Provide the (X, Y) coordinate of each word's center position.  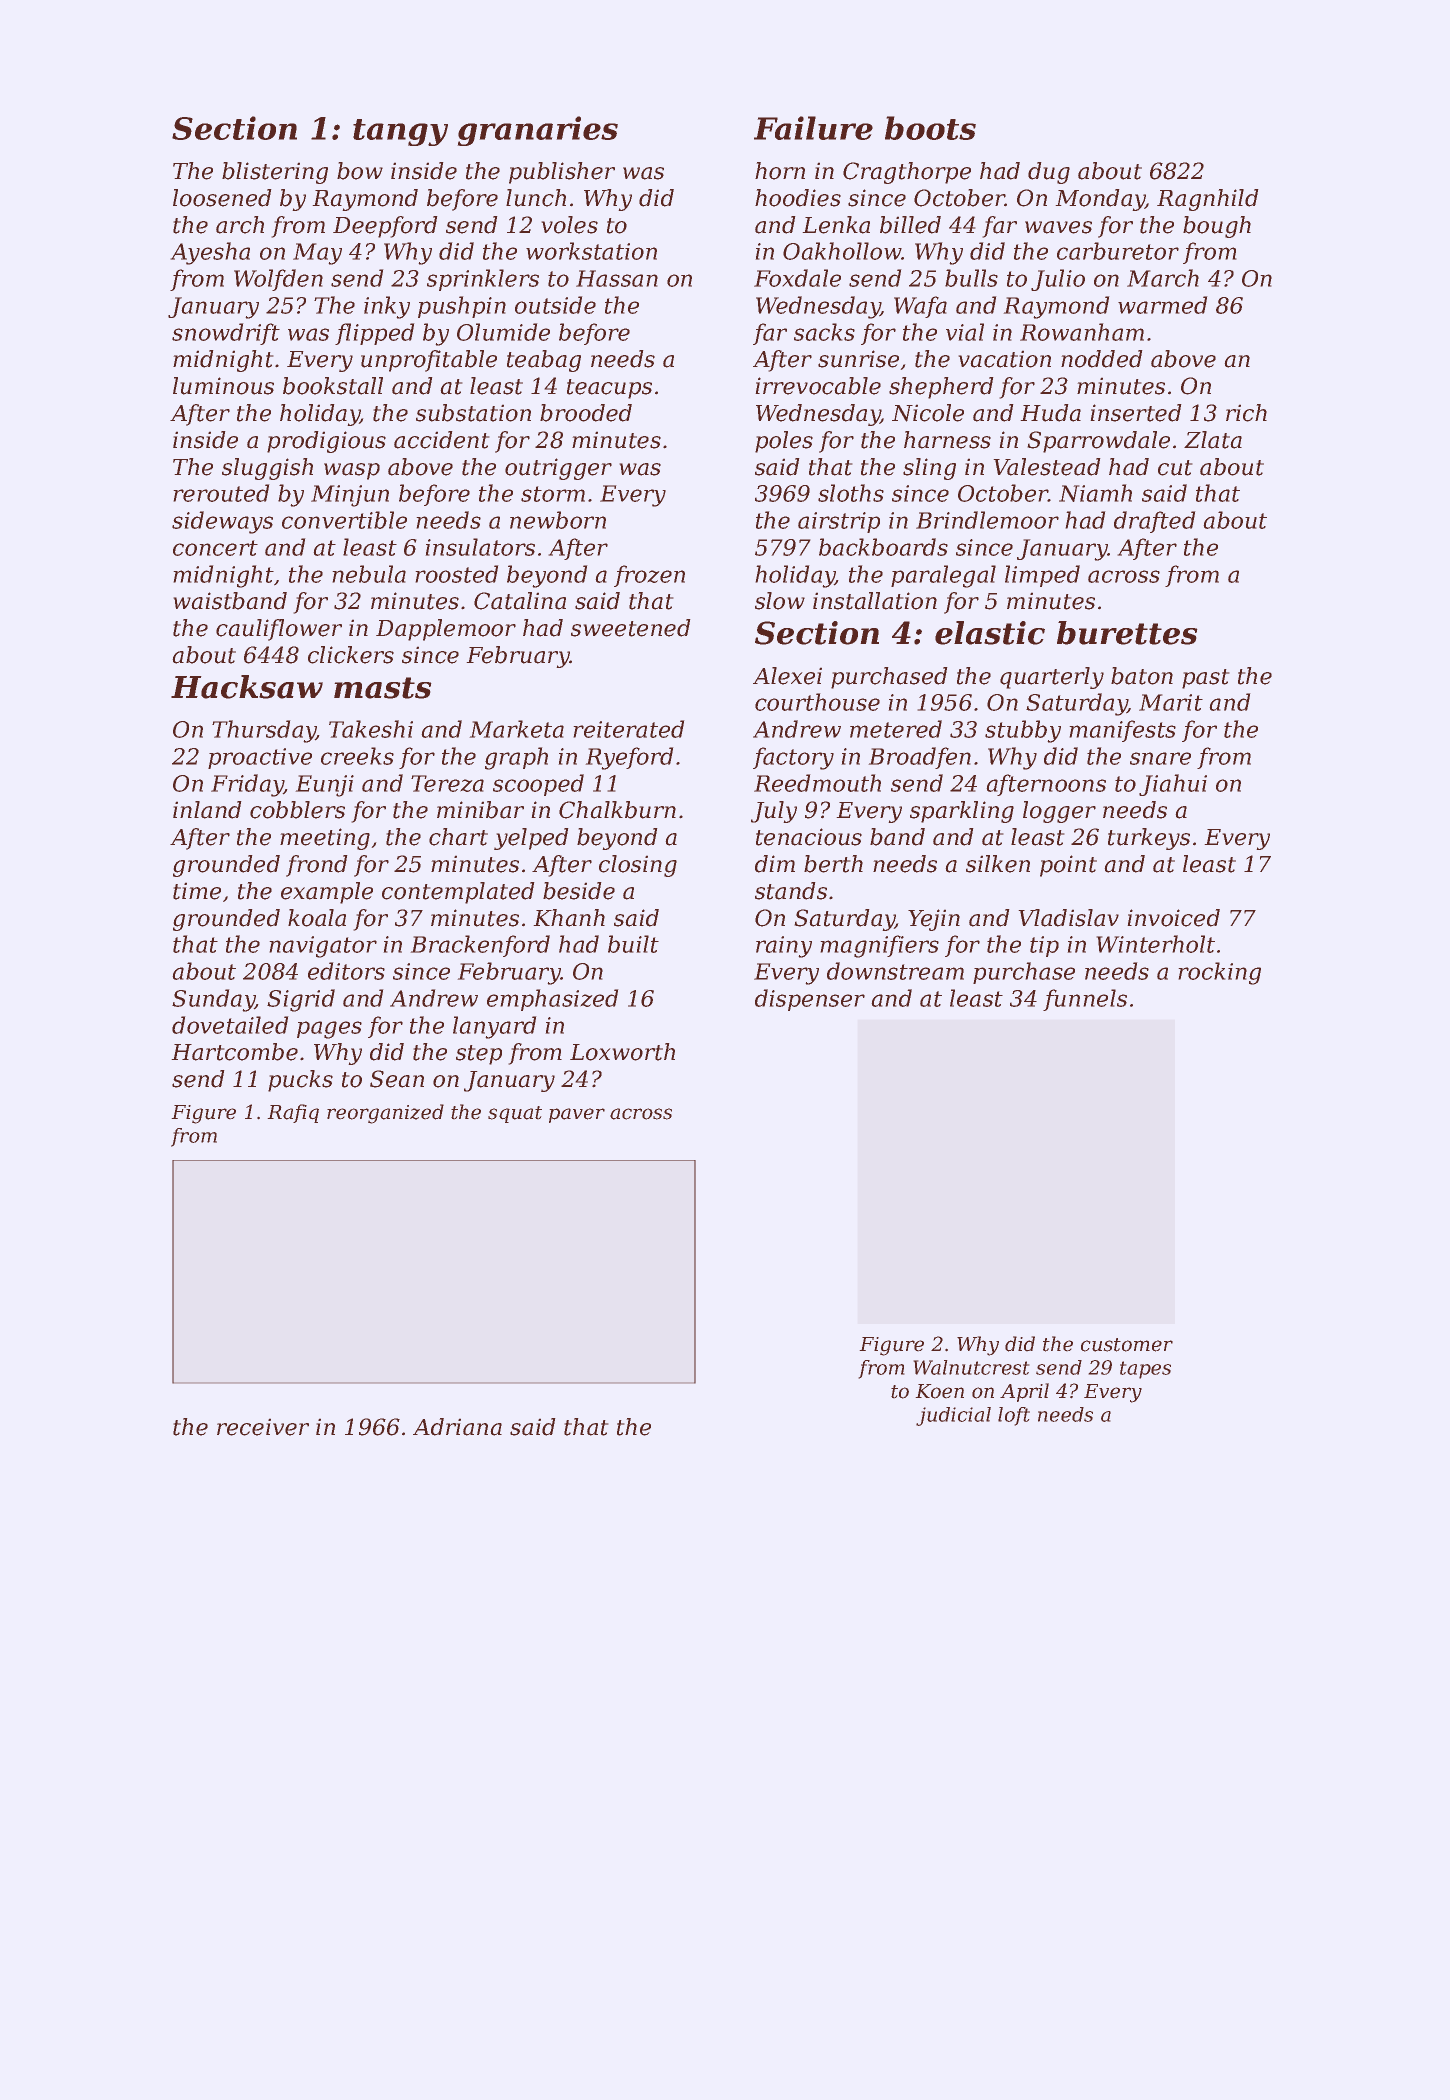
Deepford (385, 227)
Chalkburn (617, 810)
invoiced (1173, 918)
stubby (1023, 731)
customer (1127, 1345)
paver (577, 1115)
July (774, 812)
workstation (591, 251)
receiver (263, 1427)
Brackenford (480, 946)
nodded (1102, 359)
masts (383, 688)
